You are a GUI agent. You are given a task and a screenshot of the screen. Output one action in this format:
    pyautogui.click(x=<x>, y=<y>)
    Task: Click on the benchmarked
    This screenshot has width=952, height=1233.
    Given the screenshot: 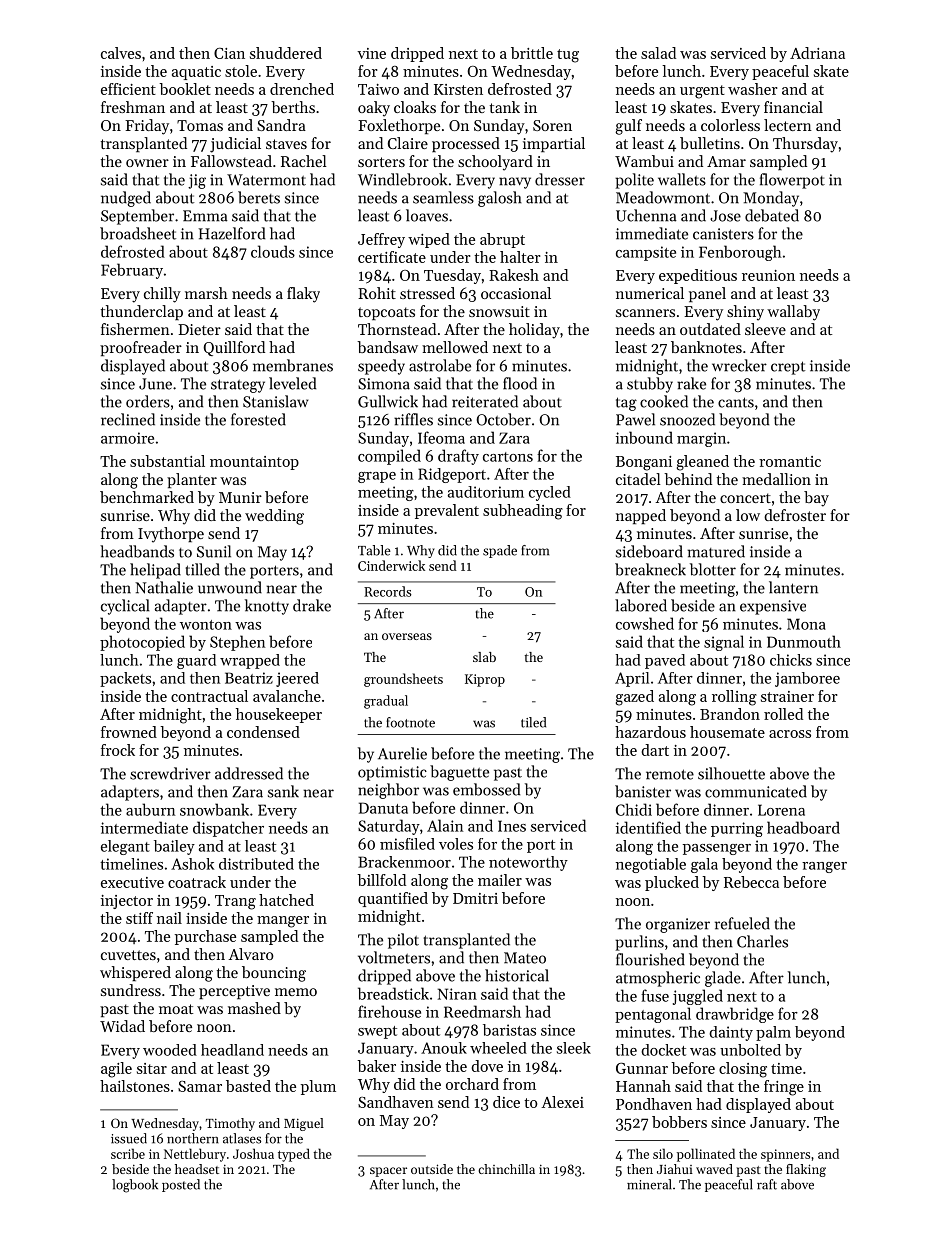 What is the action you would take?
    pyautogui.click(x=147, y=497)
